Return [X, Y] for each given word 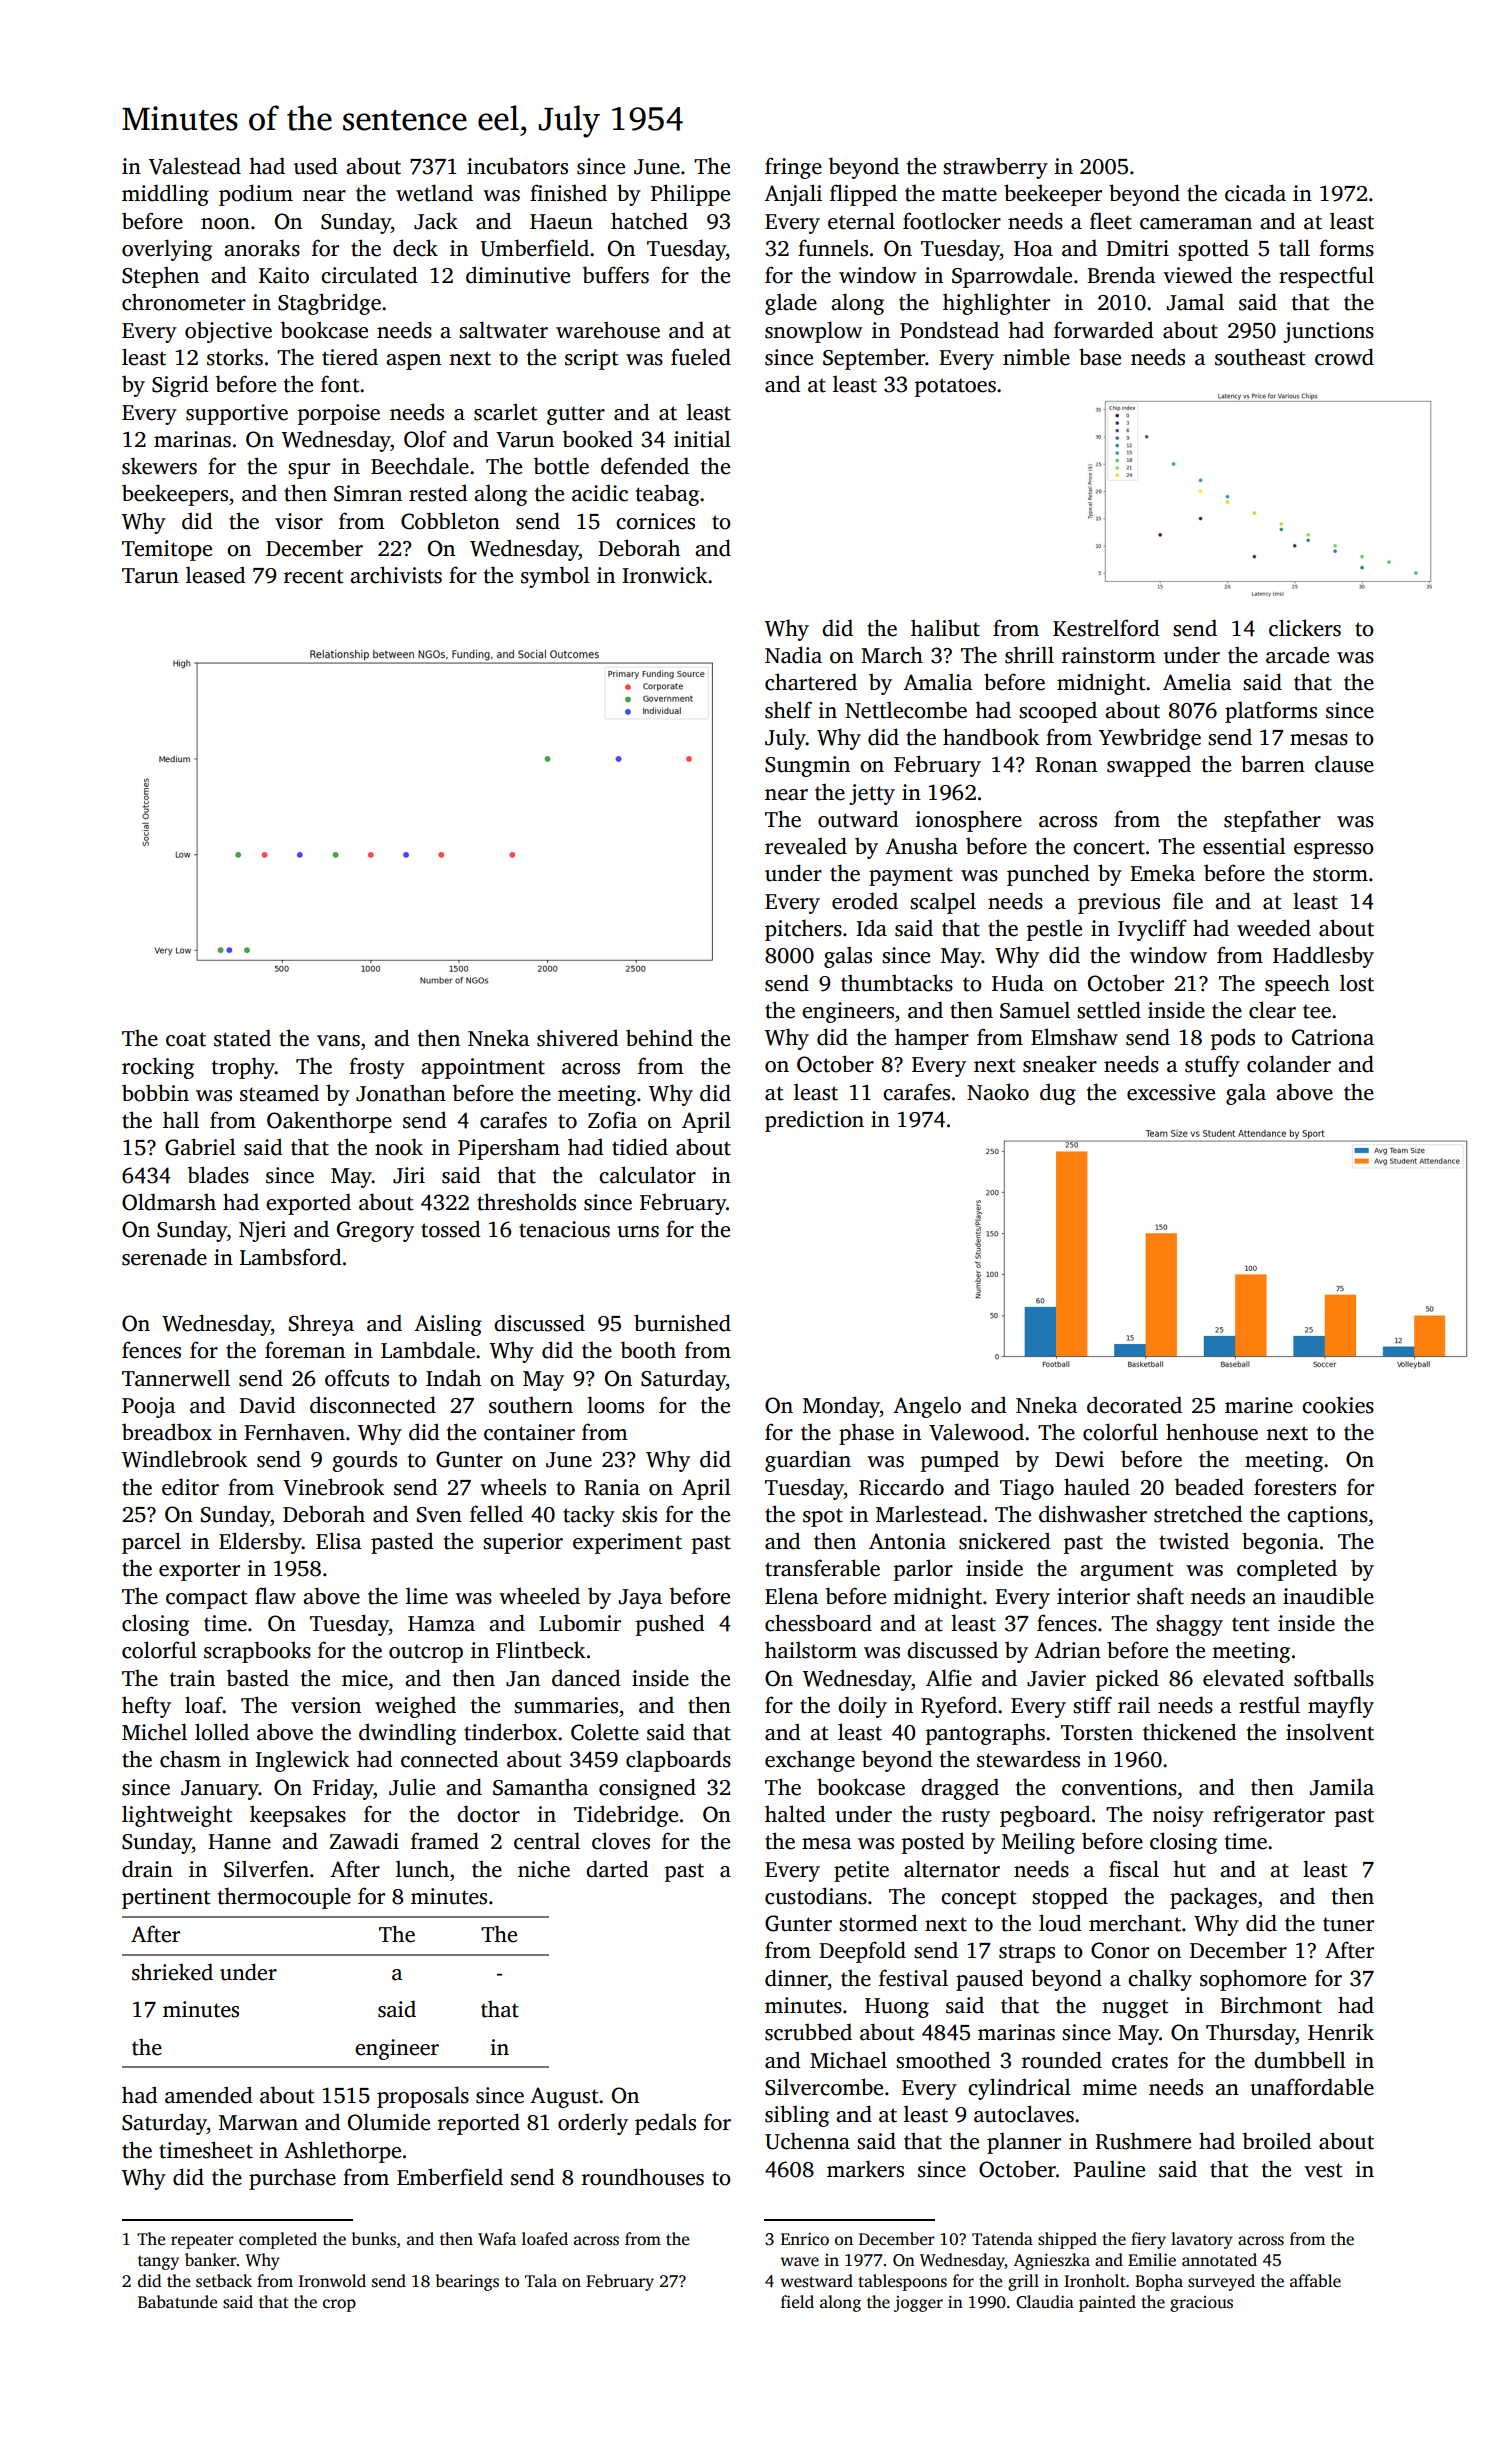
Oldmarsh [169, 1202]
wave [799, 2262]
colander [1289, 1064]
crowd [1344, 357]
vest [1323, 2170]
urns [638, 1232]
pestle [1054, 930]
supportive [237, 414]
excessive [1171, 1092]
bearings [467, 2282]
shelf [788, 710]
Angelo [927, 1407]
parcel [151, 1543]
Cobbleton [450, 521]
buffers [616, 275]
